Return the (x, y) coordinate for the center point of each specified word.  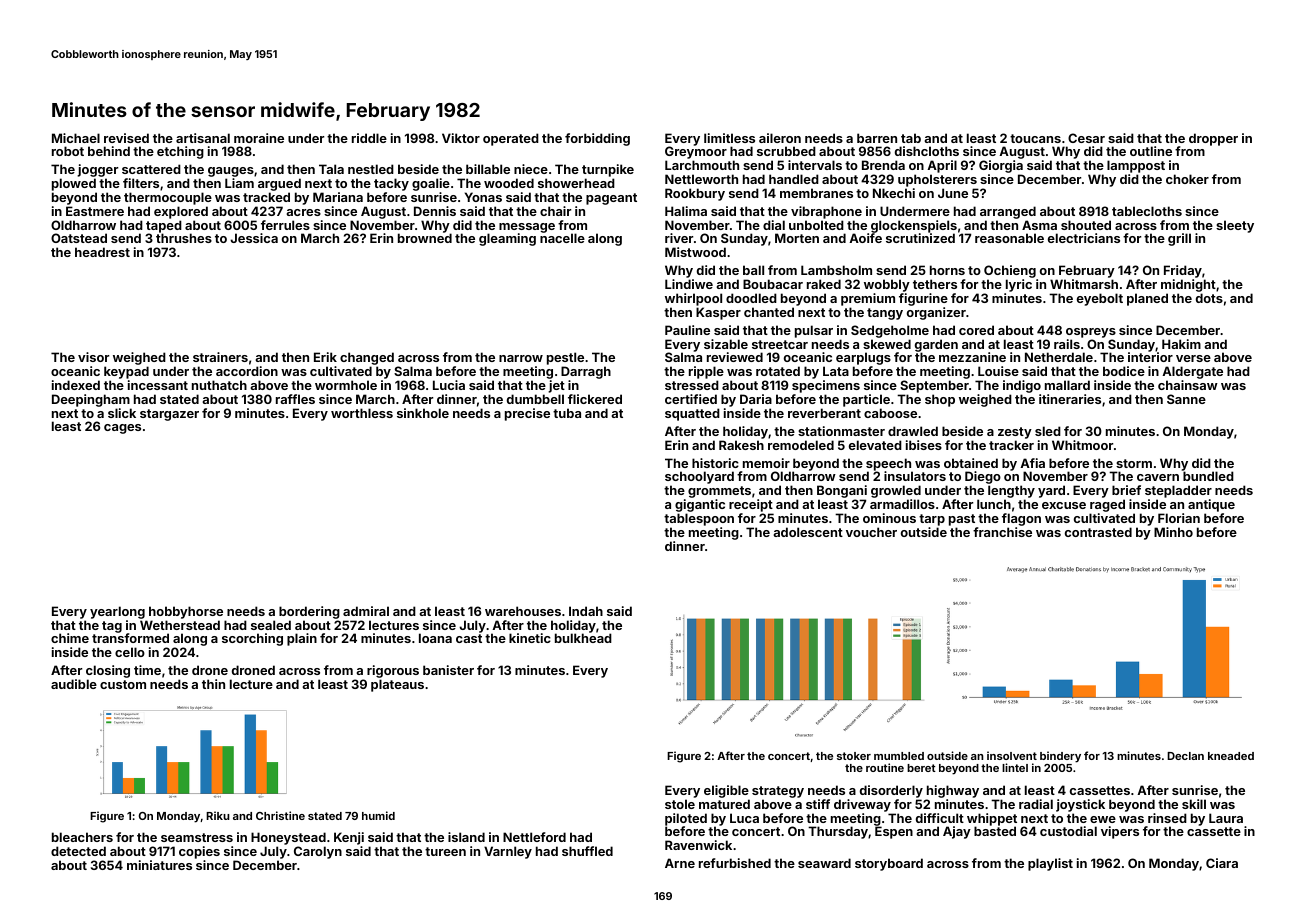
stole (680, 804)
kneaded (1231, 756)
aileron (780, 138)
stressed (692, 385)
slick (122, 413)
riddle (369, 138)
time (147, 670)
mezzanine (972, 357)
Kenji (349, 838)
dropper (1213, 139)
